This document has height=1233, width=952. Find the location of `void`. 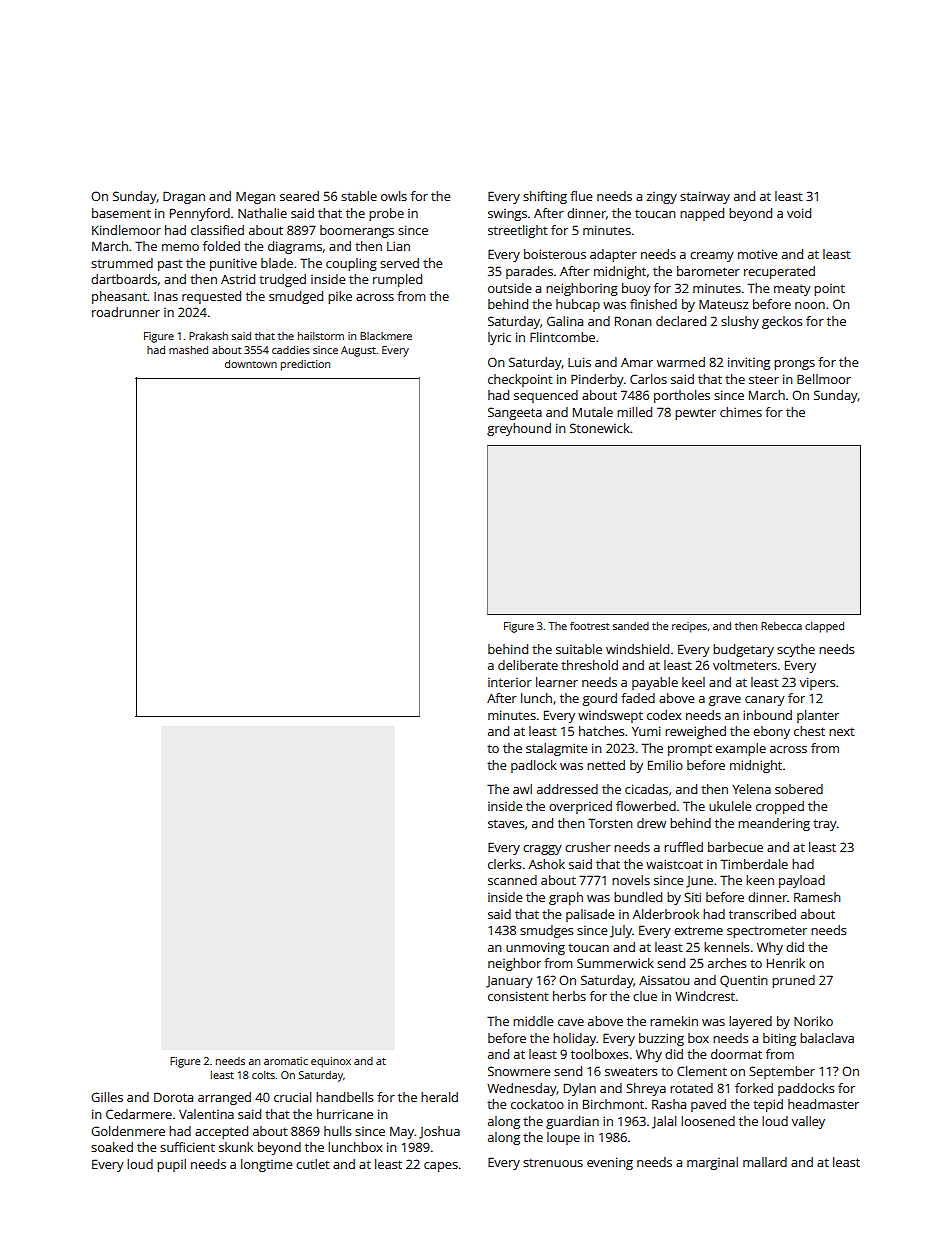

void is located at coordinates (799, 213).
